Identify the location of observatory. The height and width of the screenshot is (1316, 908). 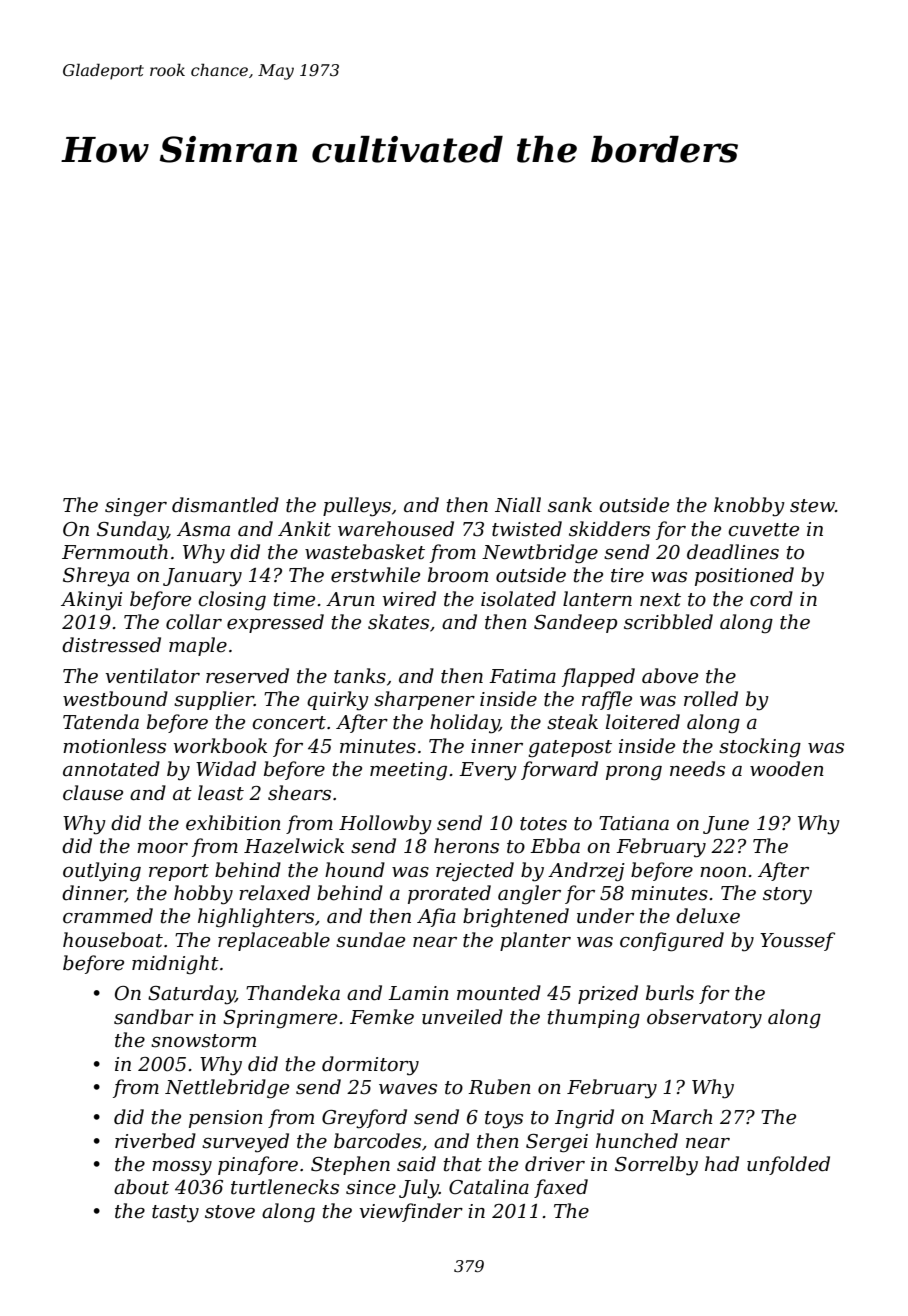
(704, 1019).
